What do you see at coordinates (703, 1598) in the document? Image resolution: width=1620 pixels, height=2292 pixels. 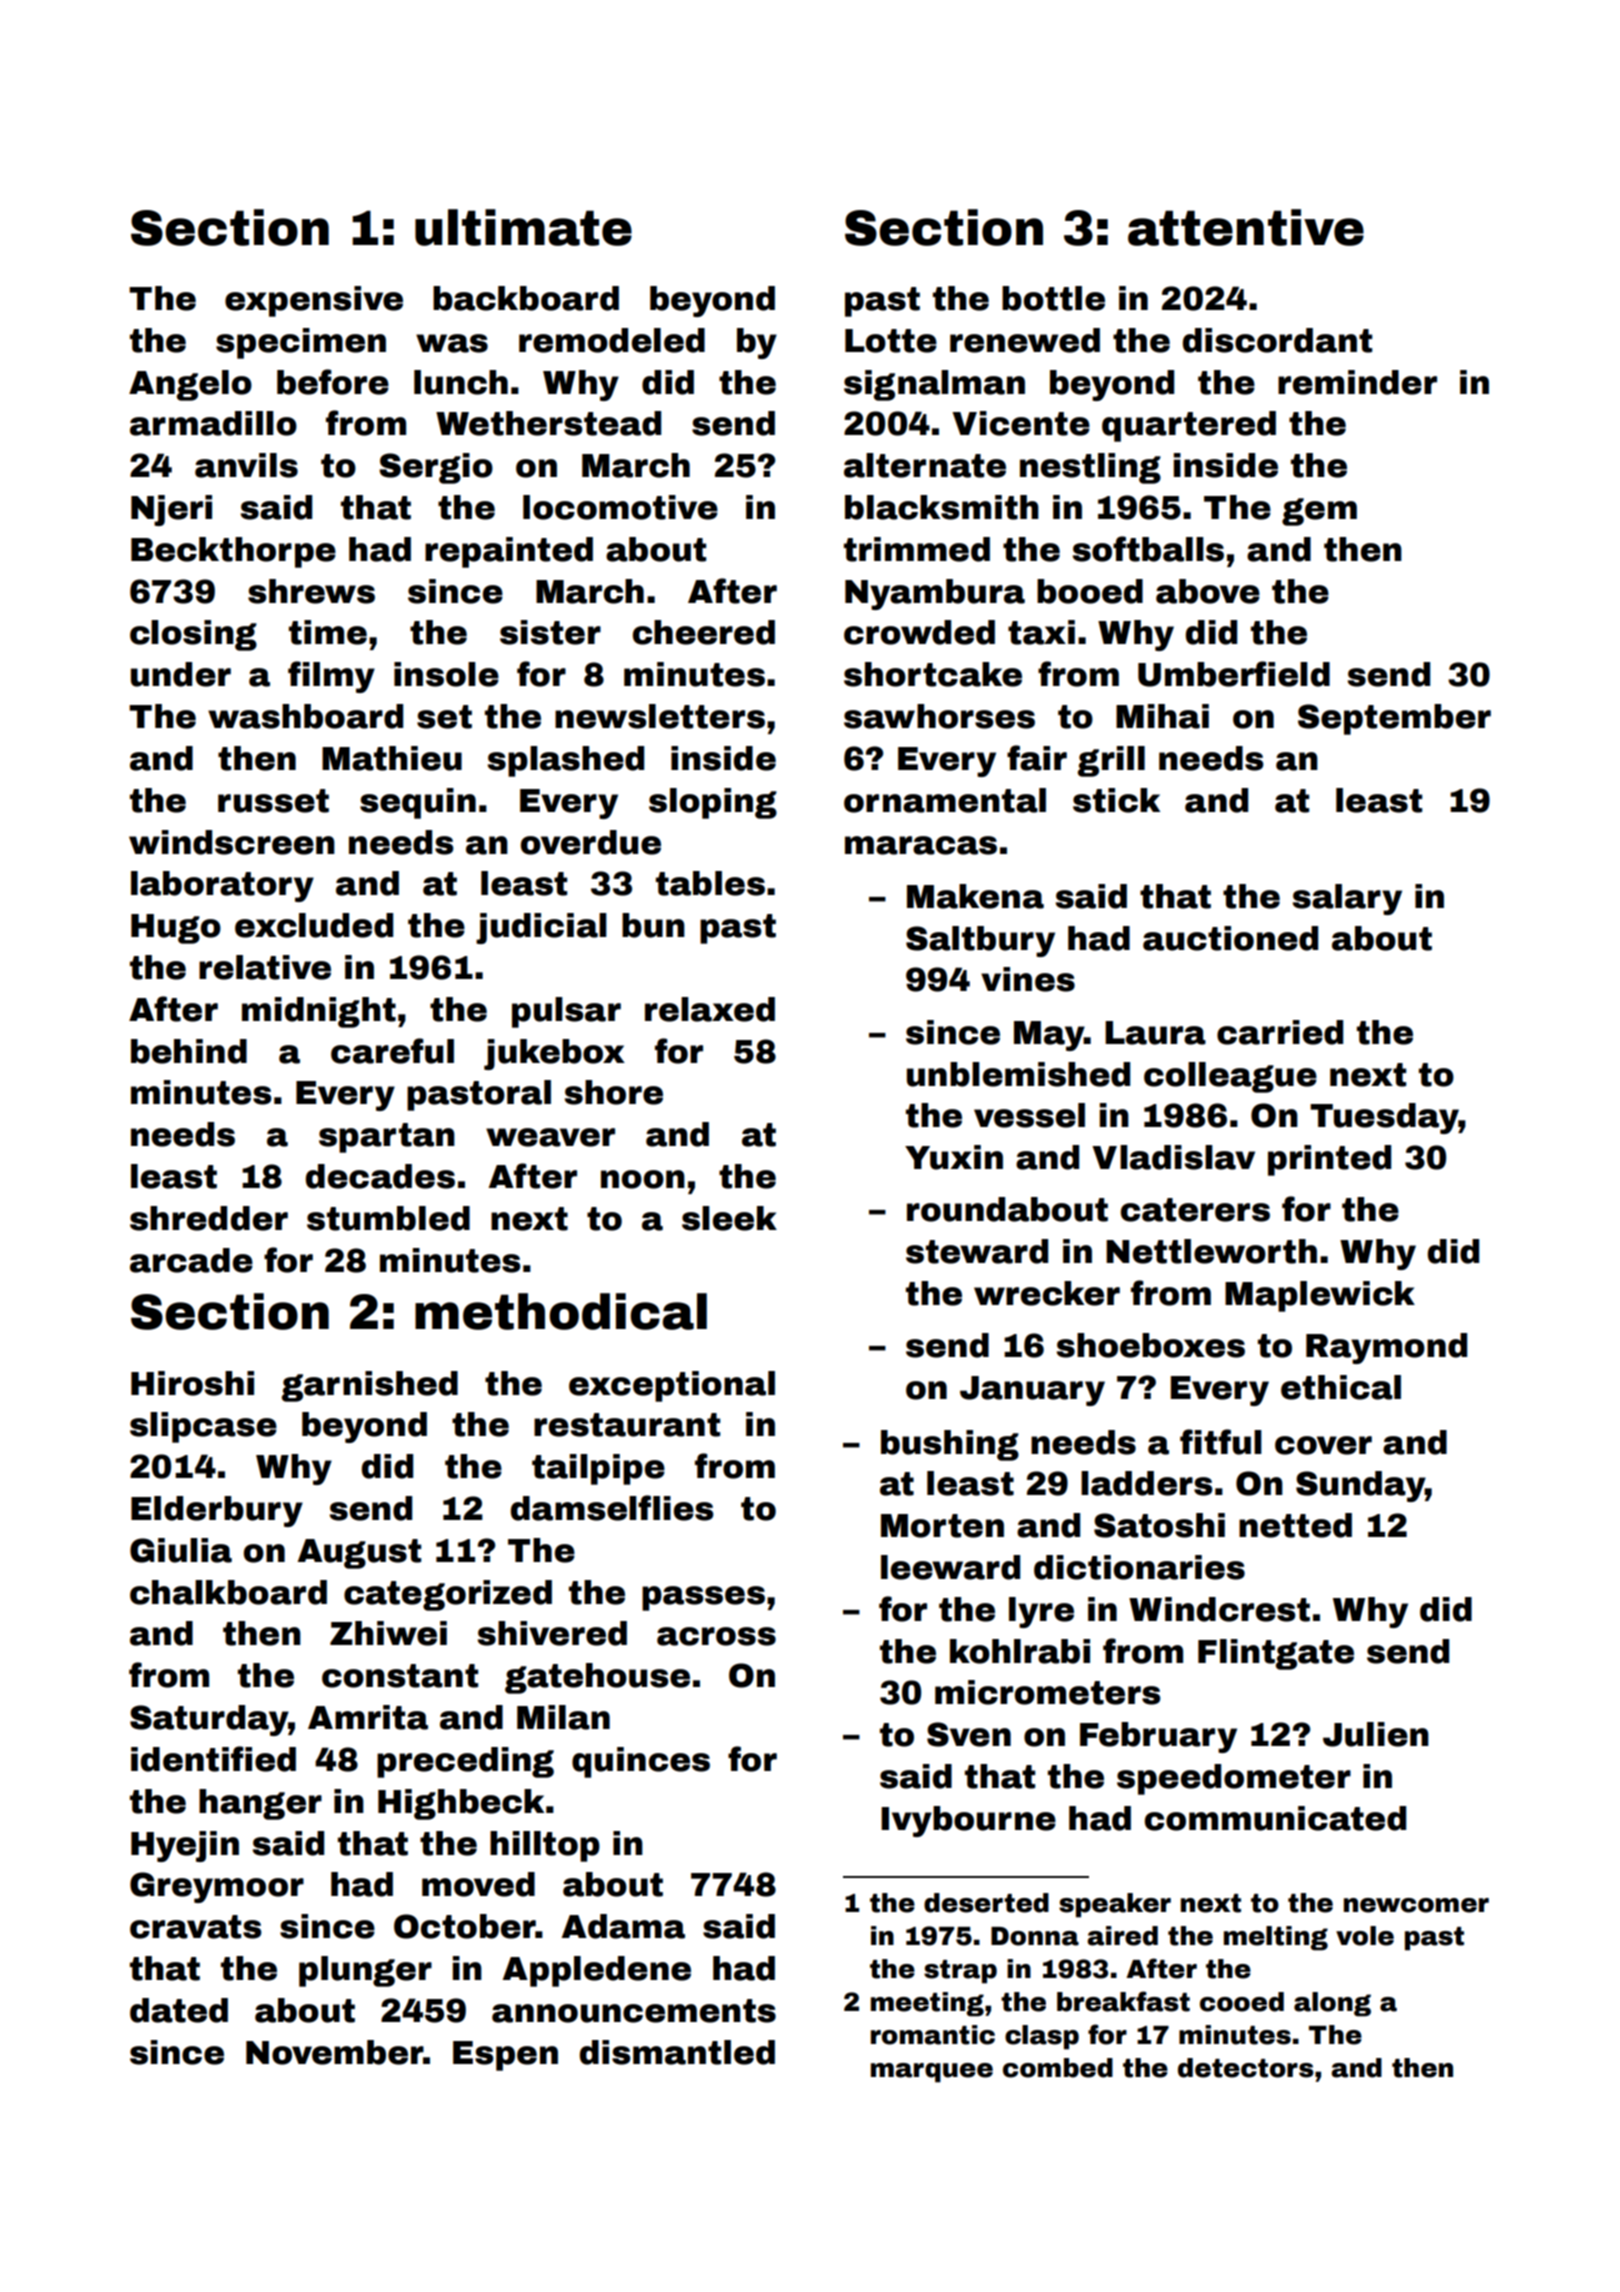 I see `passes` at bounding box center [703, 1598].
